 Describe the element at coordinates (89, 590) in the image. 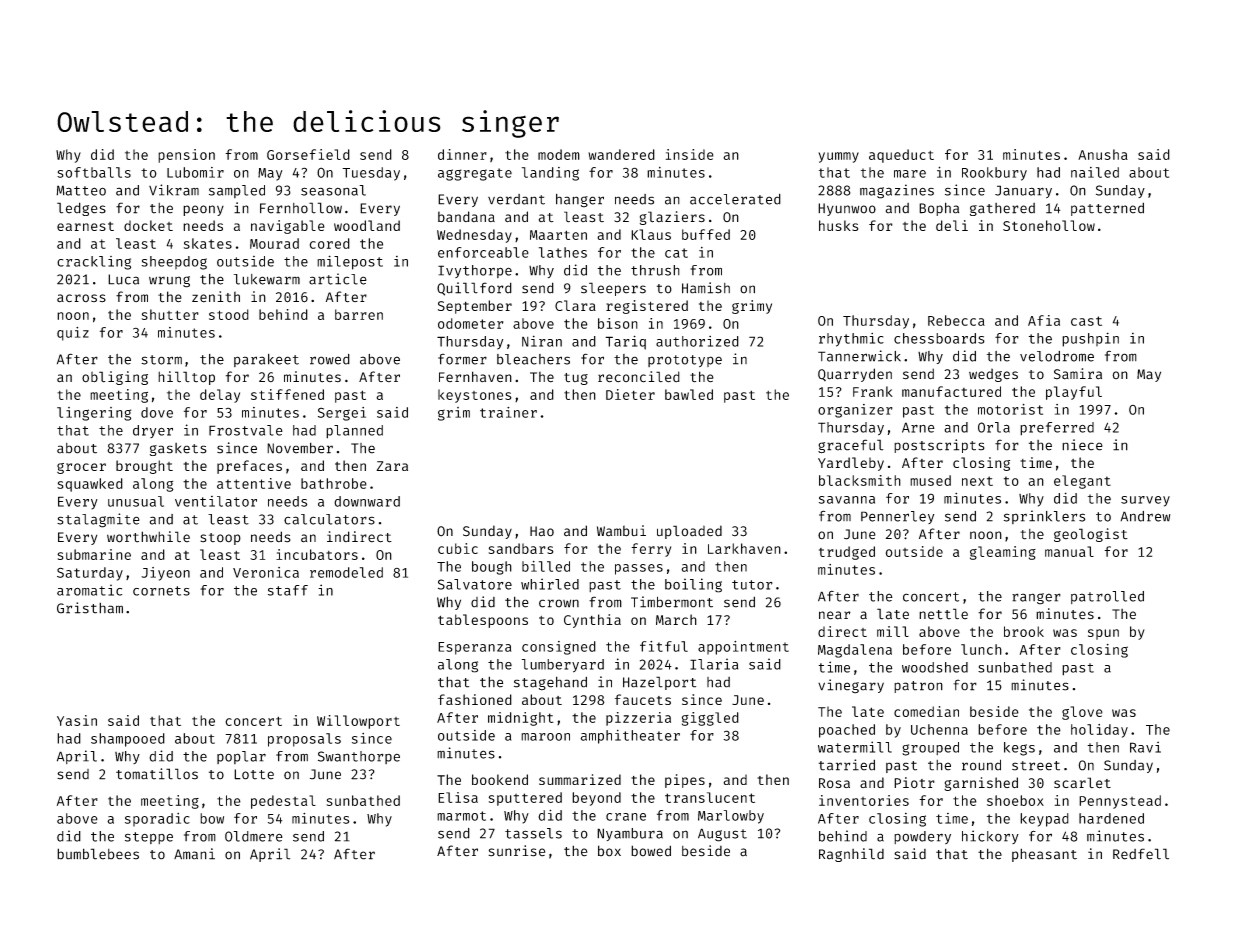

I see `aromatic` at that location.
